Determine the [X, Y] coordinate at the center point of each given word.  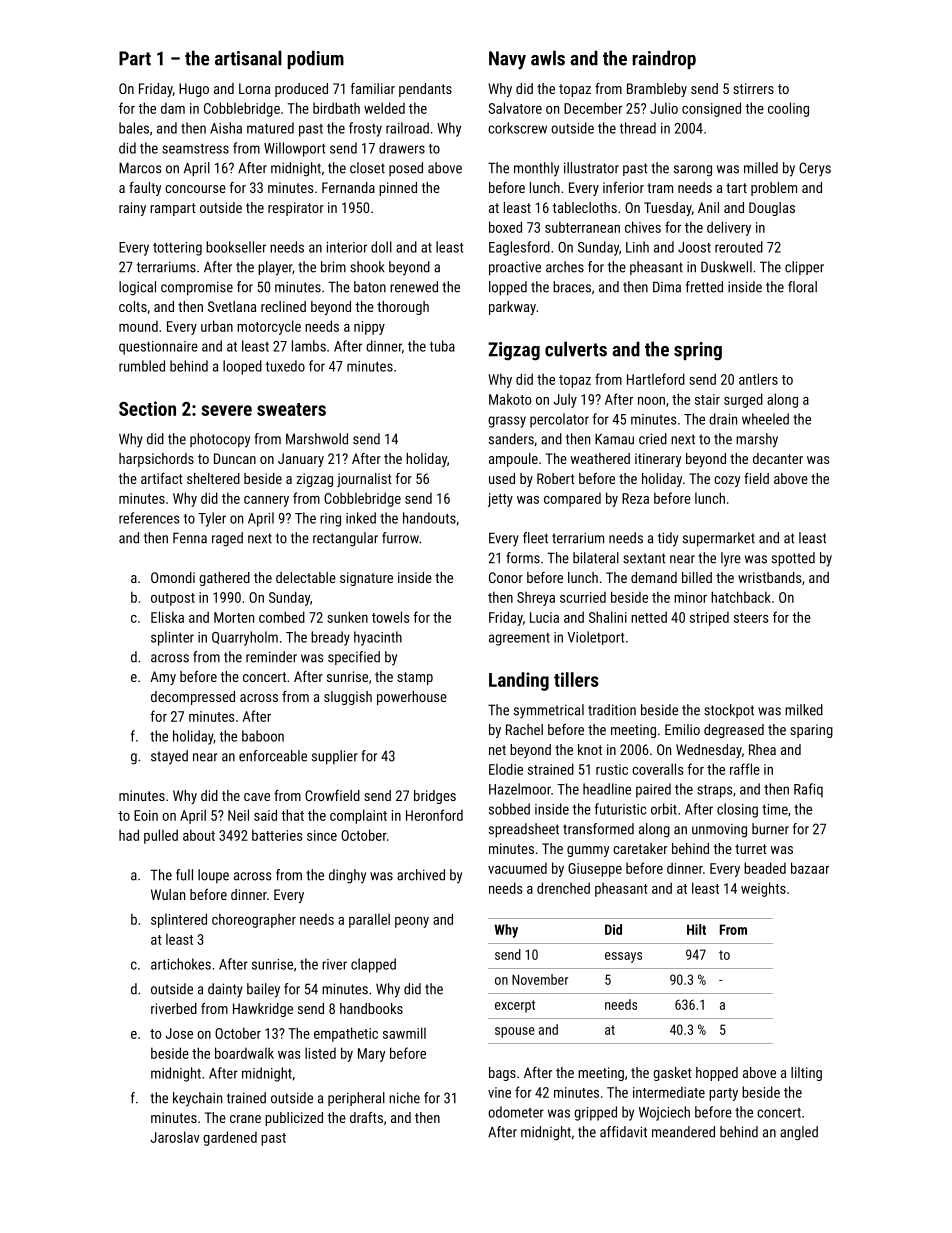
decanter [778, 458]
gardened [230, 1138]
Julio [664, 108]
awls [548, 58]
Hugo [194, 90]
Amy [163, 678]
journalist [364, 480]
